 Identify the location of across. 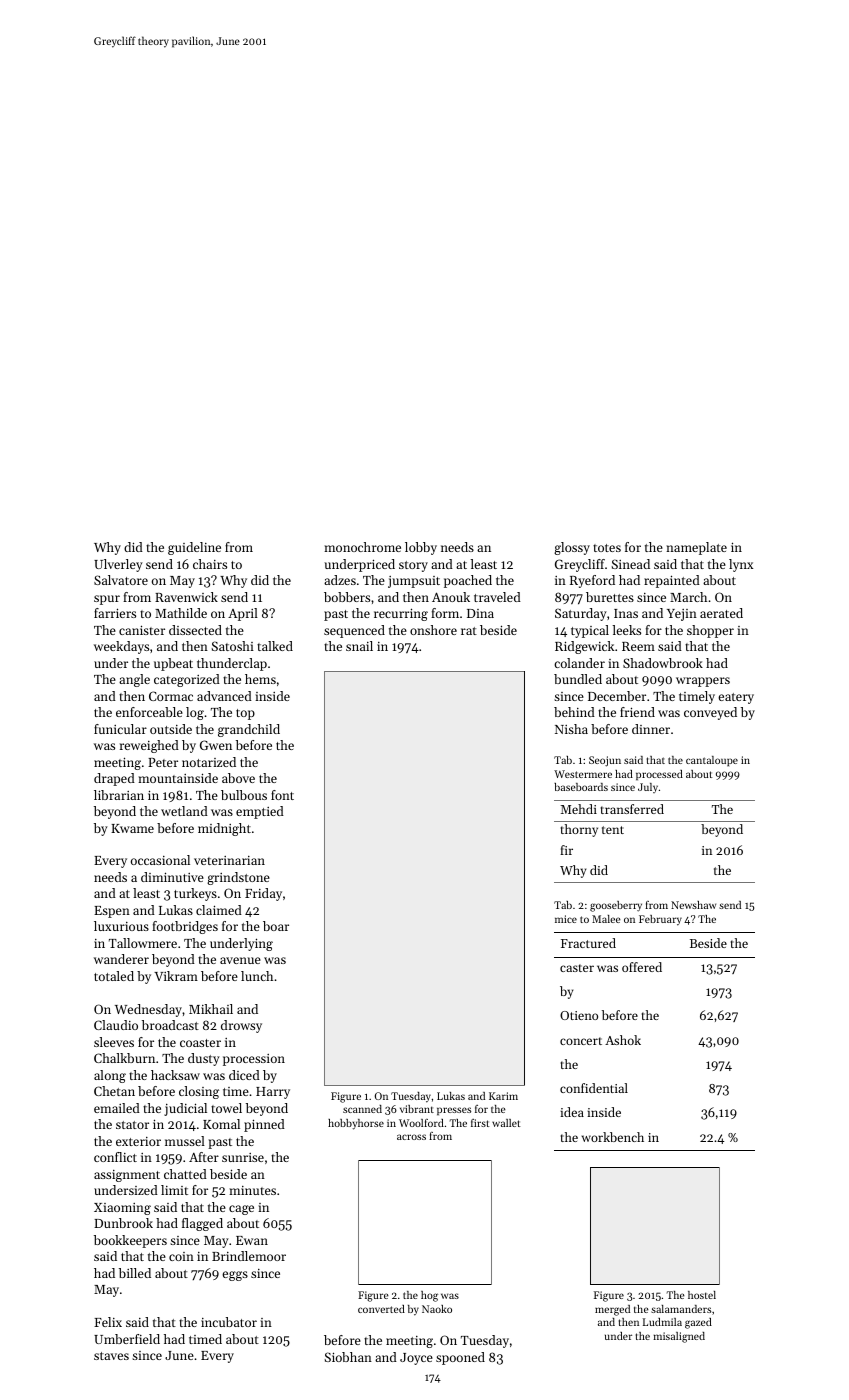
(411, 1137).
